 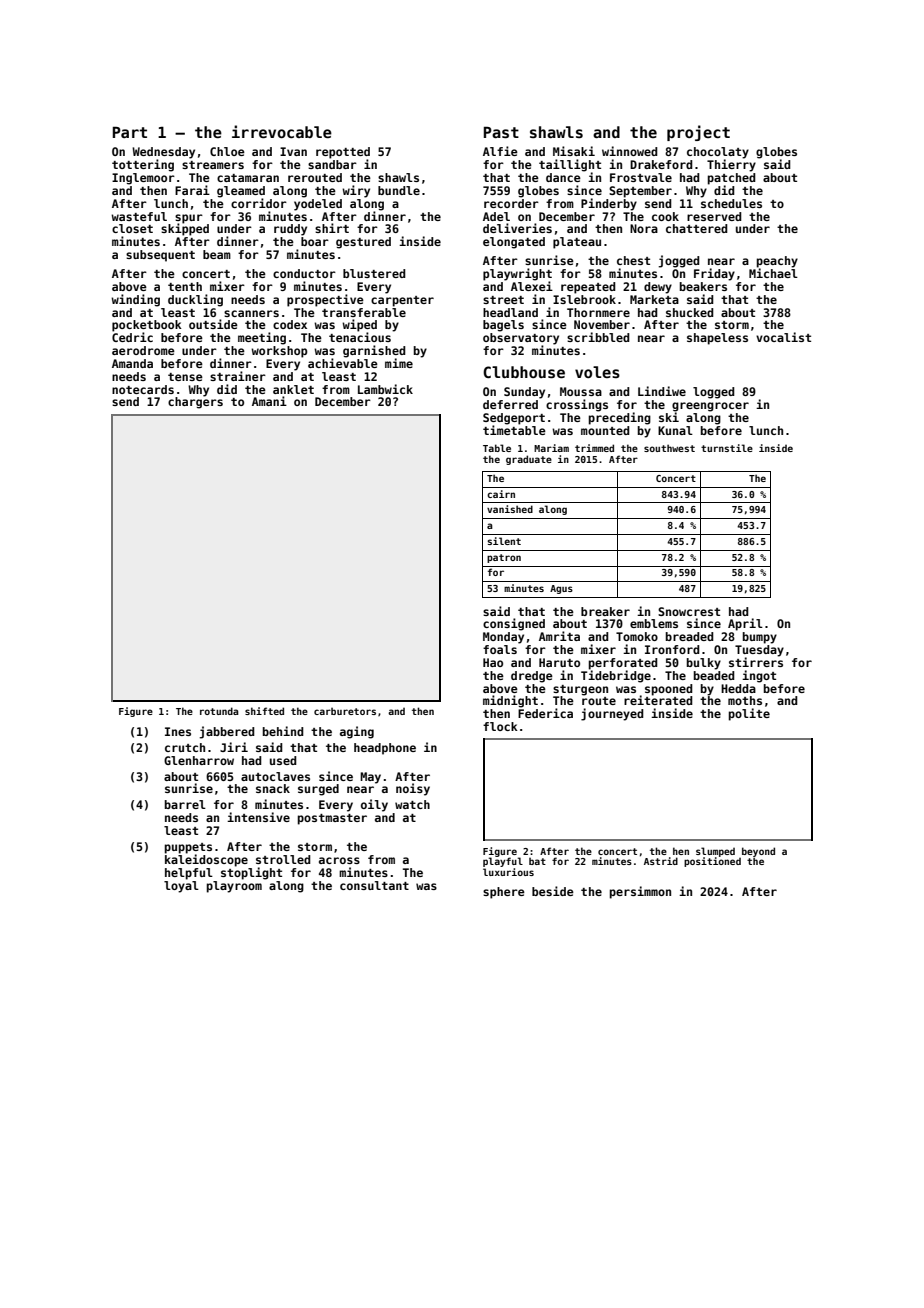 I want to click on Part, so click(x=130, y=132).
